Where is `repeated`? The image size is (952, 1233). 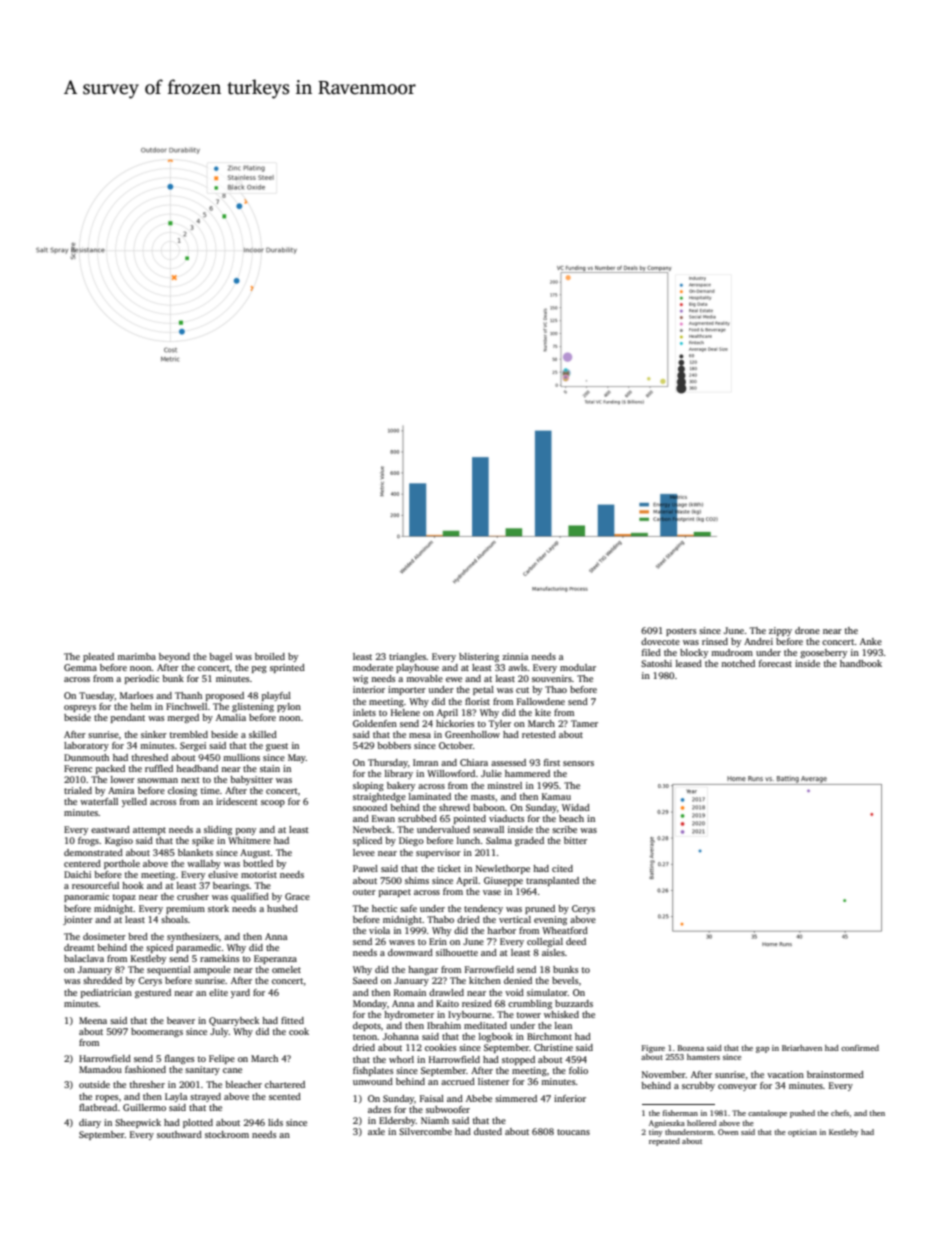
repeated is located at coordinates (664, 1142).
